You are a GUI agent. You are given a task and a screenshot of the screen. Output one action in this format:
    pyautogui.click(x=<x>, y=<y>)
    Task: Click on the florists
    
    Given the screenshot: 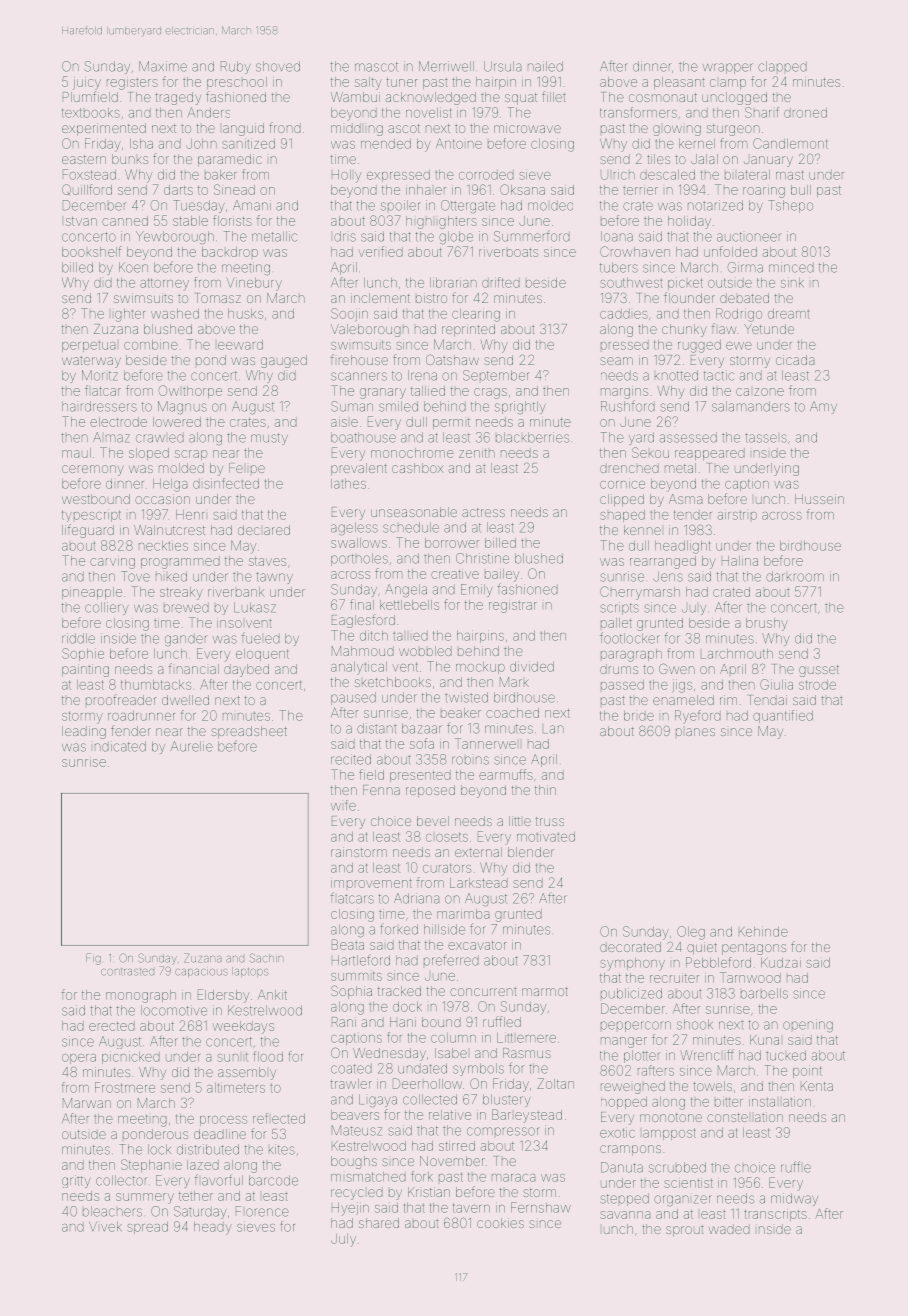 What is the action you would take?
    pyautogui.click(x=232, y=220)
